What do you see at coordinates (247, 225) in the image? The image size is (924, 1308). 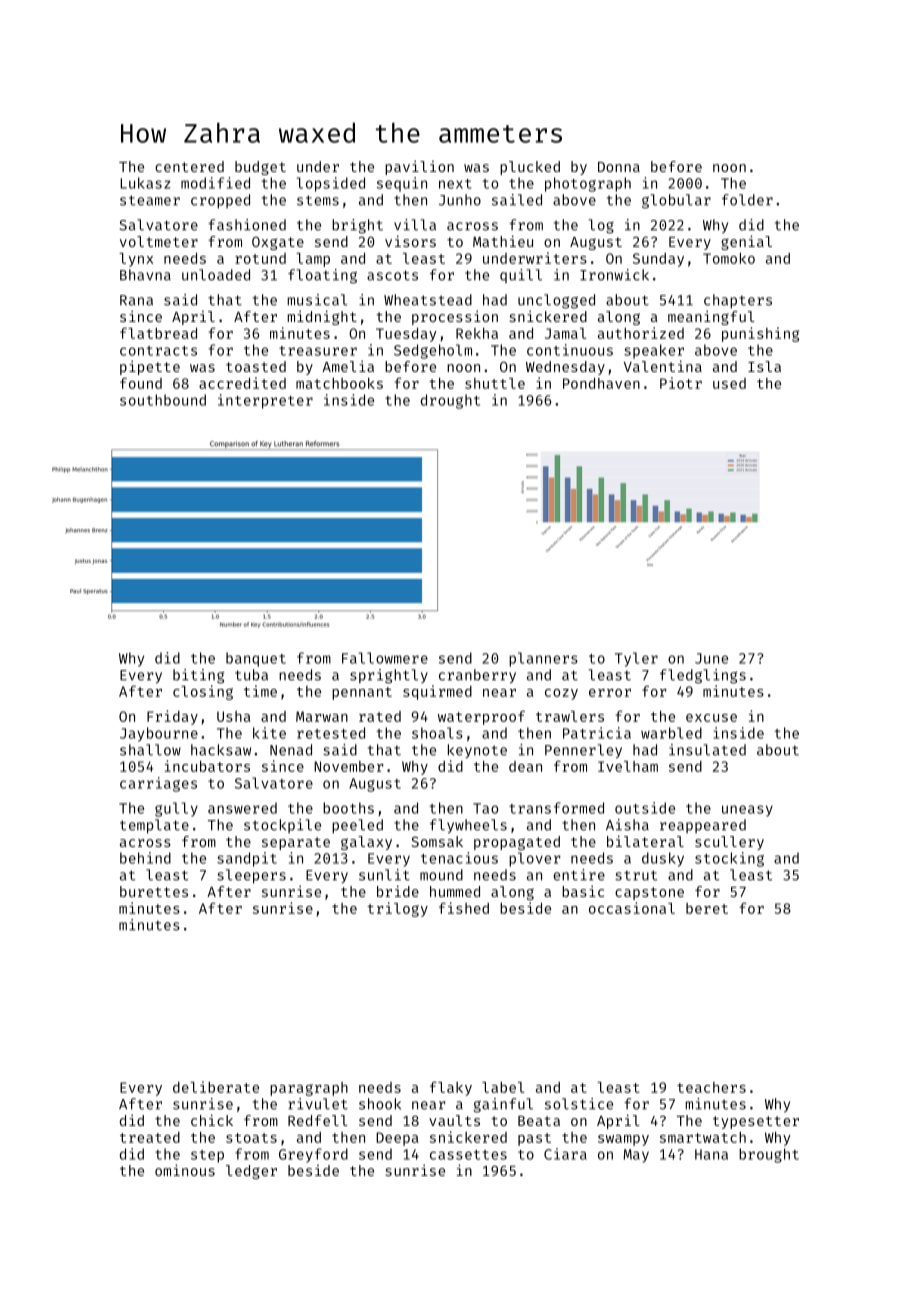 I see `fashioned` at bounding box center [247, 225].
